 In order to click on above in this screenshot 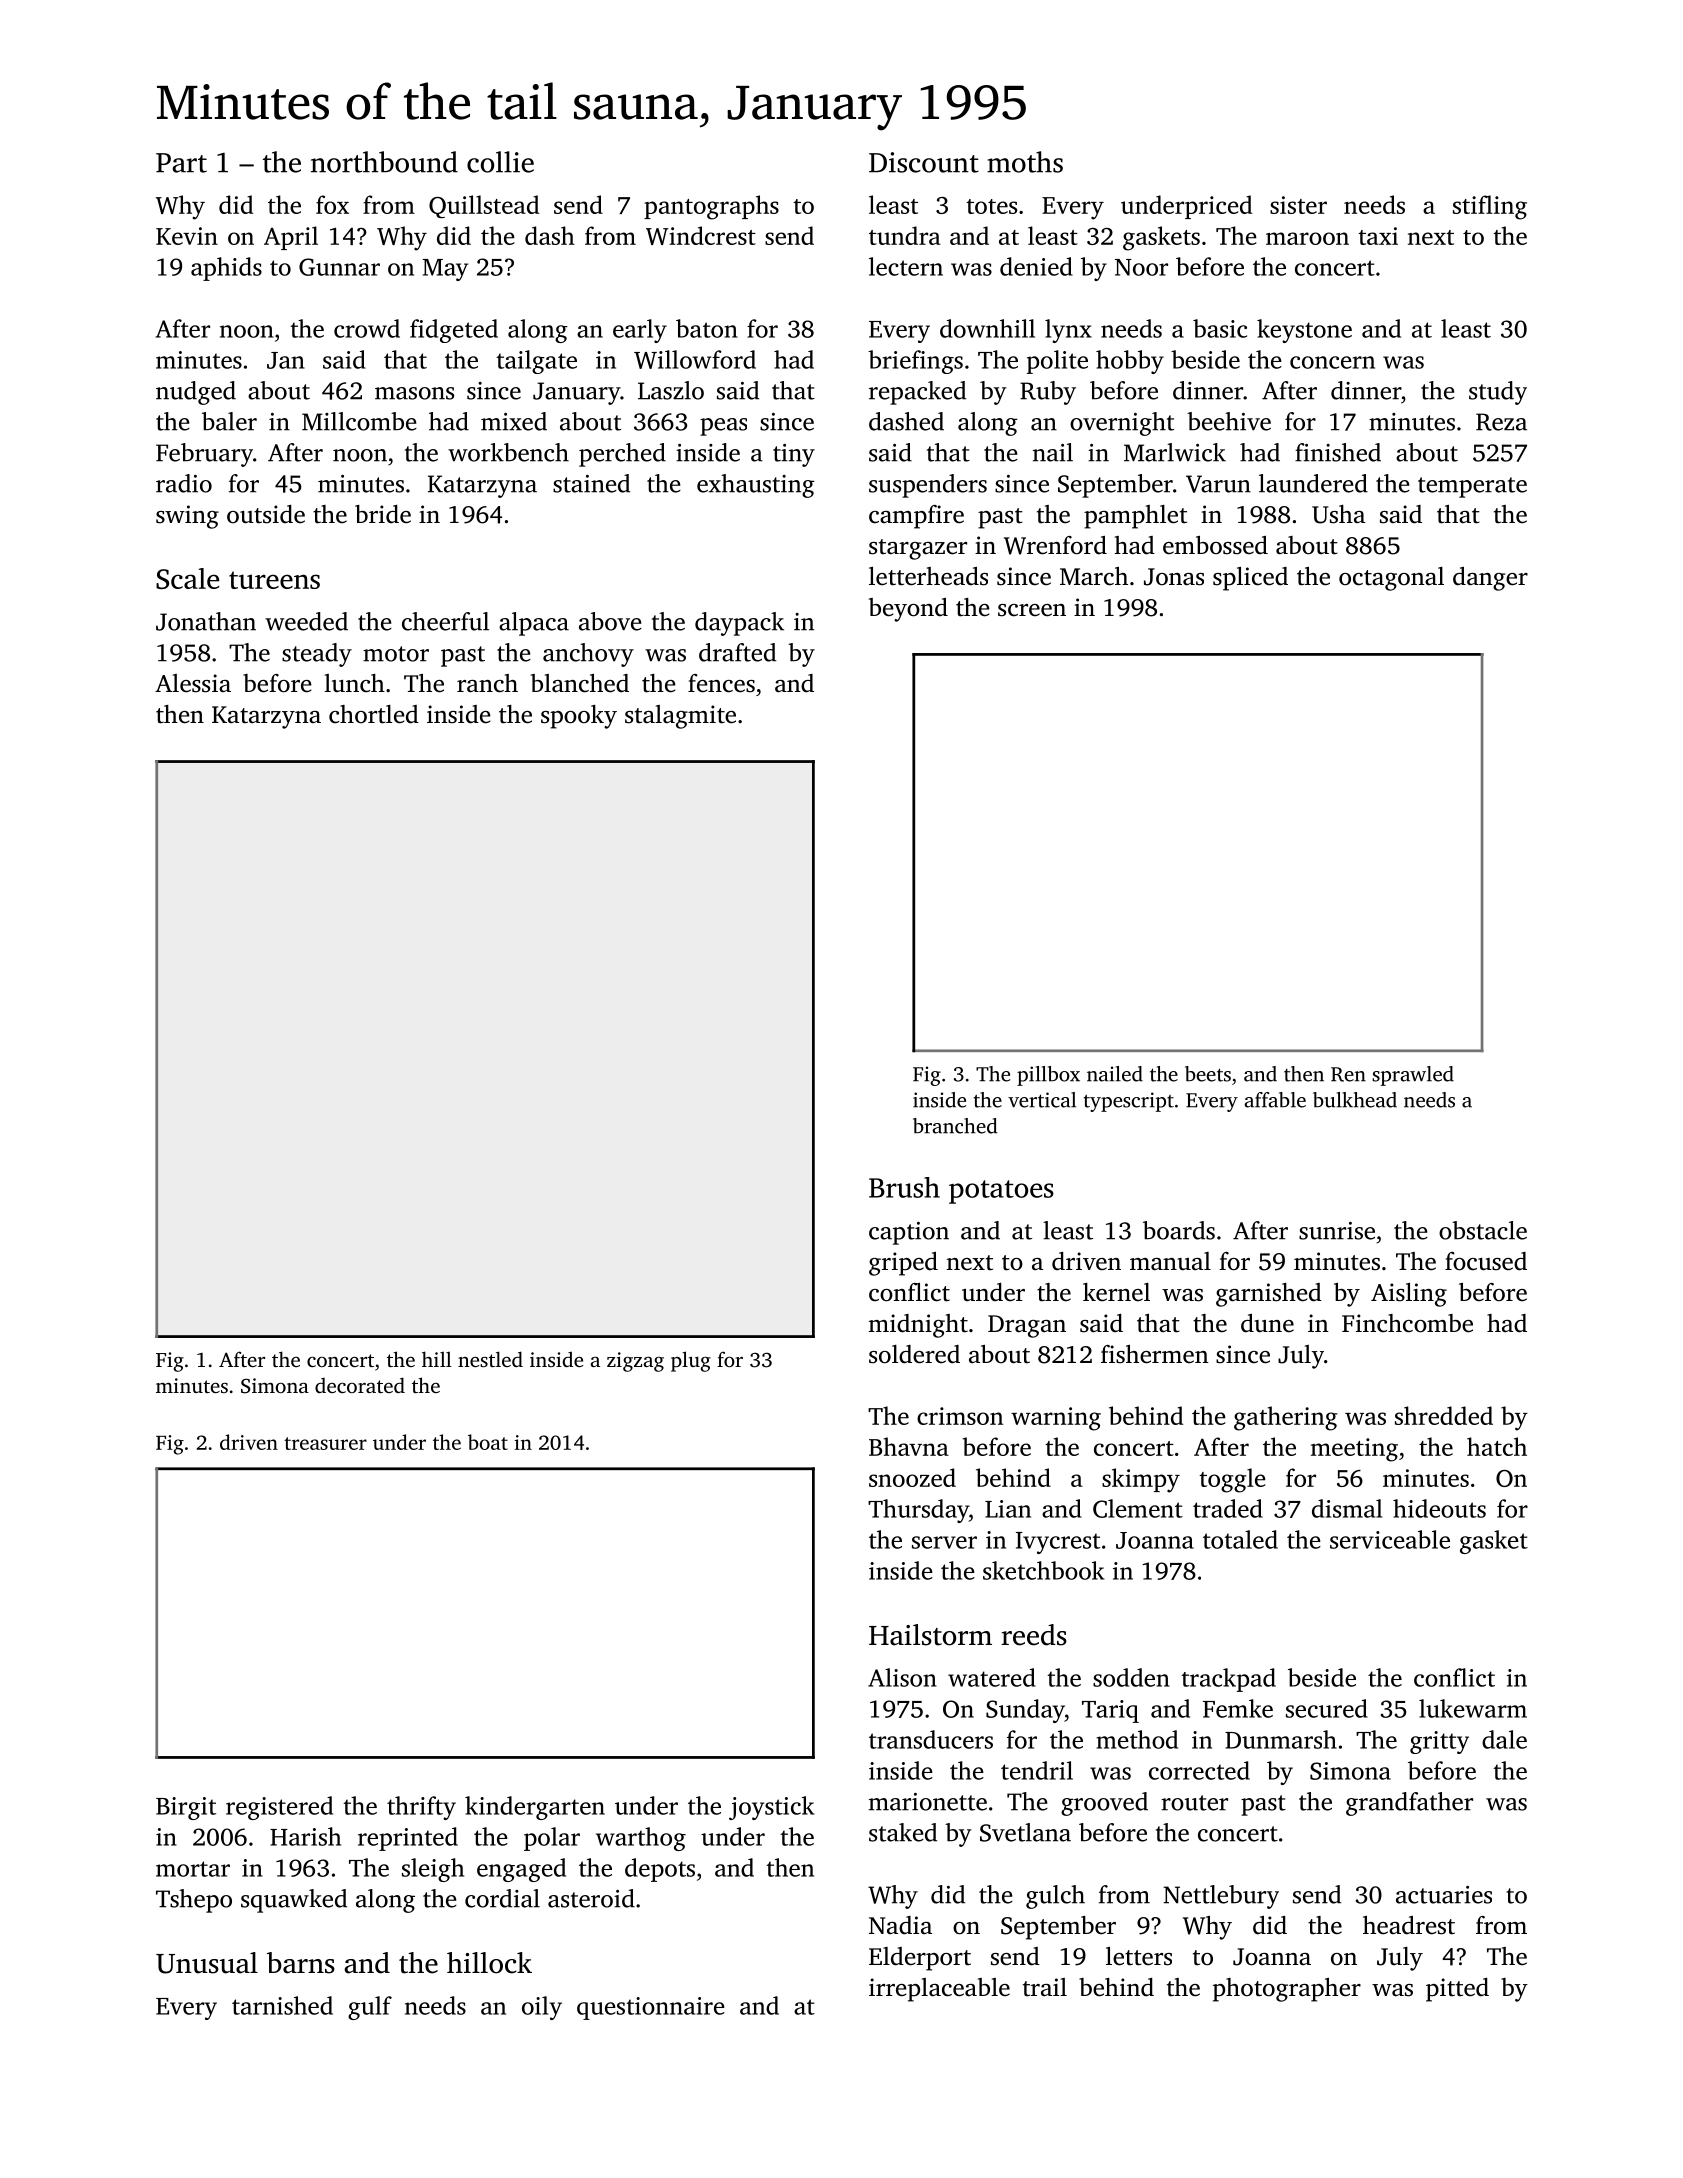, I will do `click(610, 621)`.
